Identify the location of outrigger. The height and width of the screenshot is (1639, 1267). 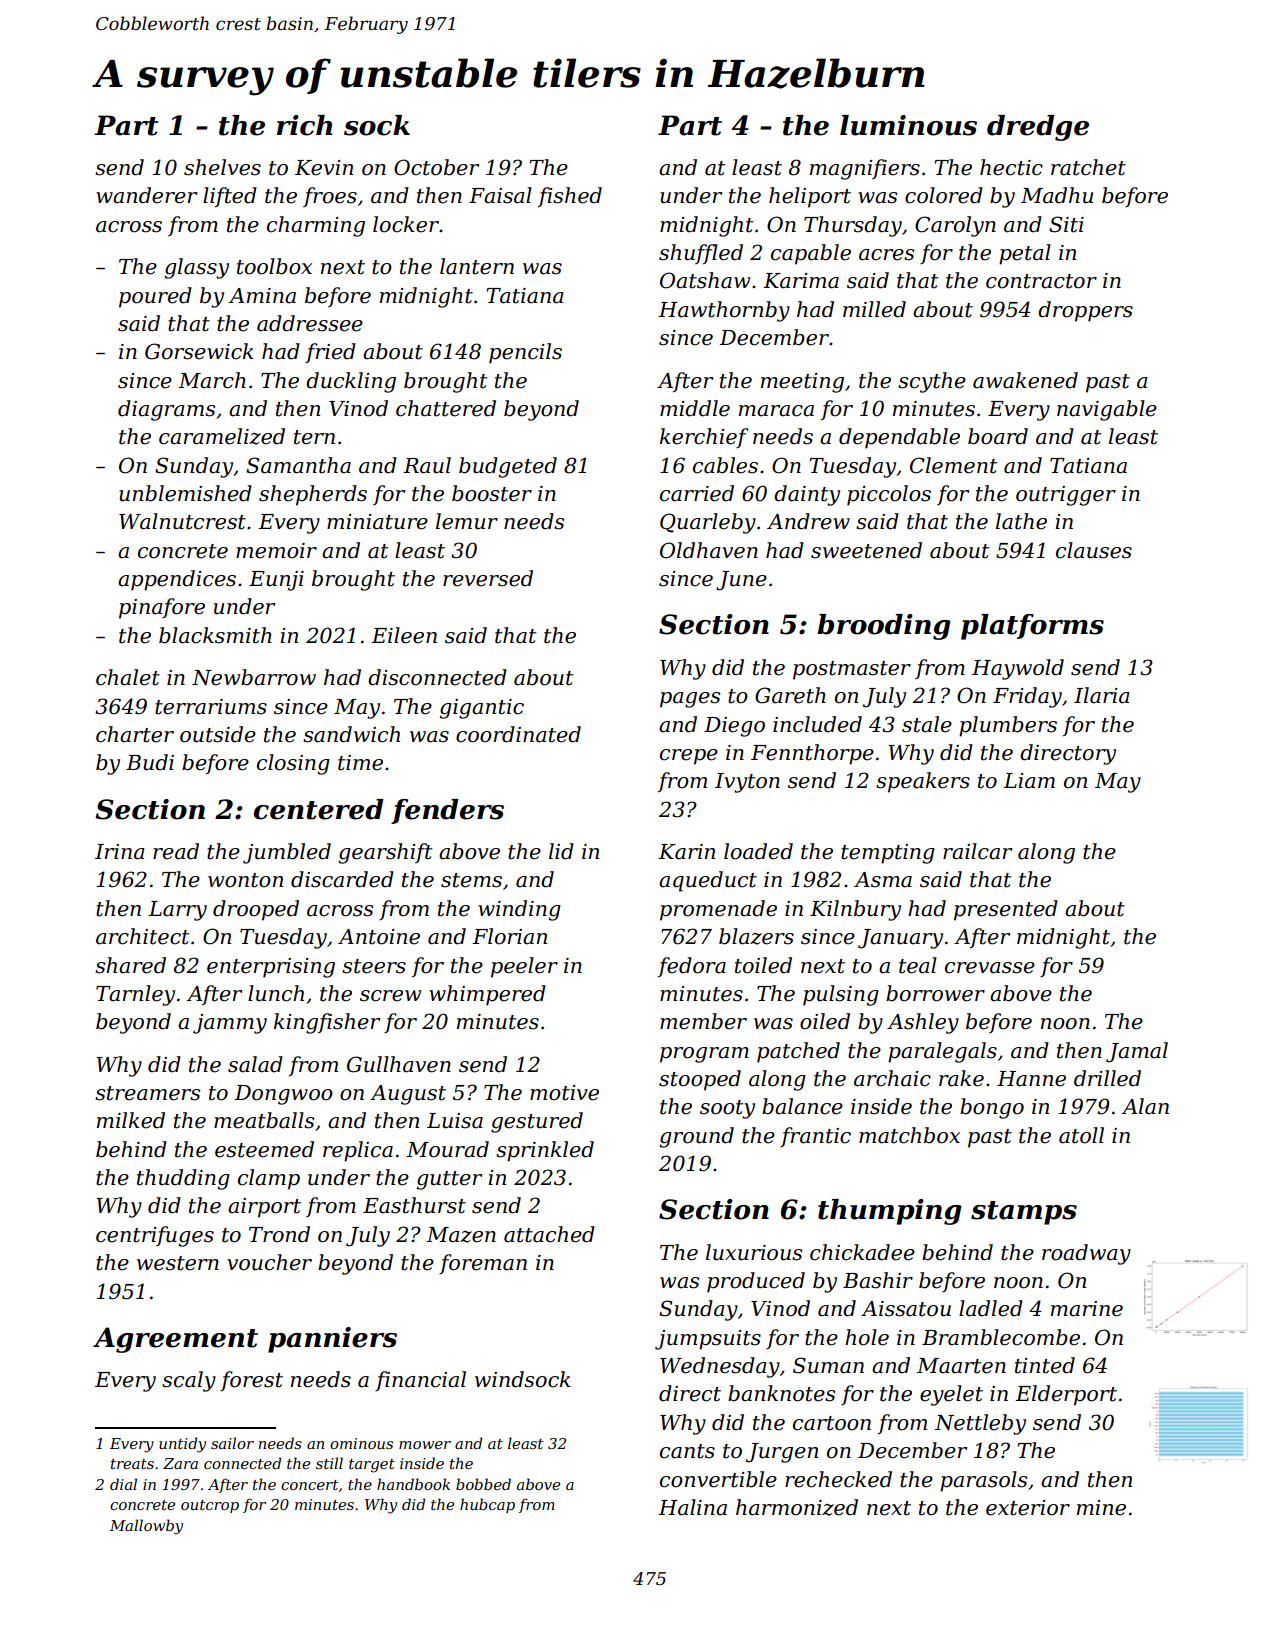
(1066, 496).
